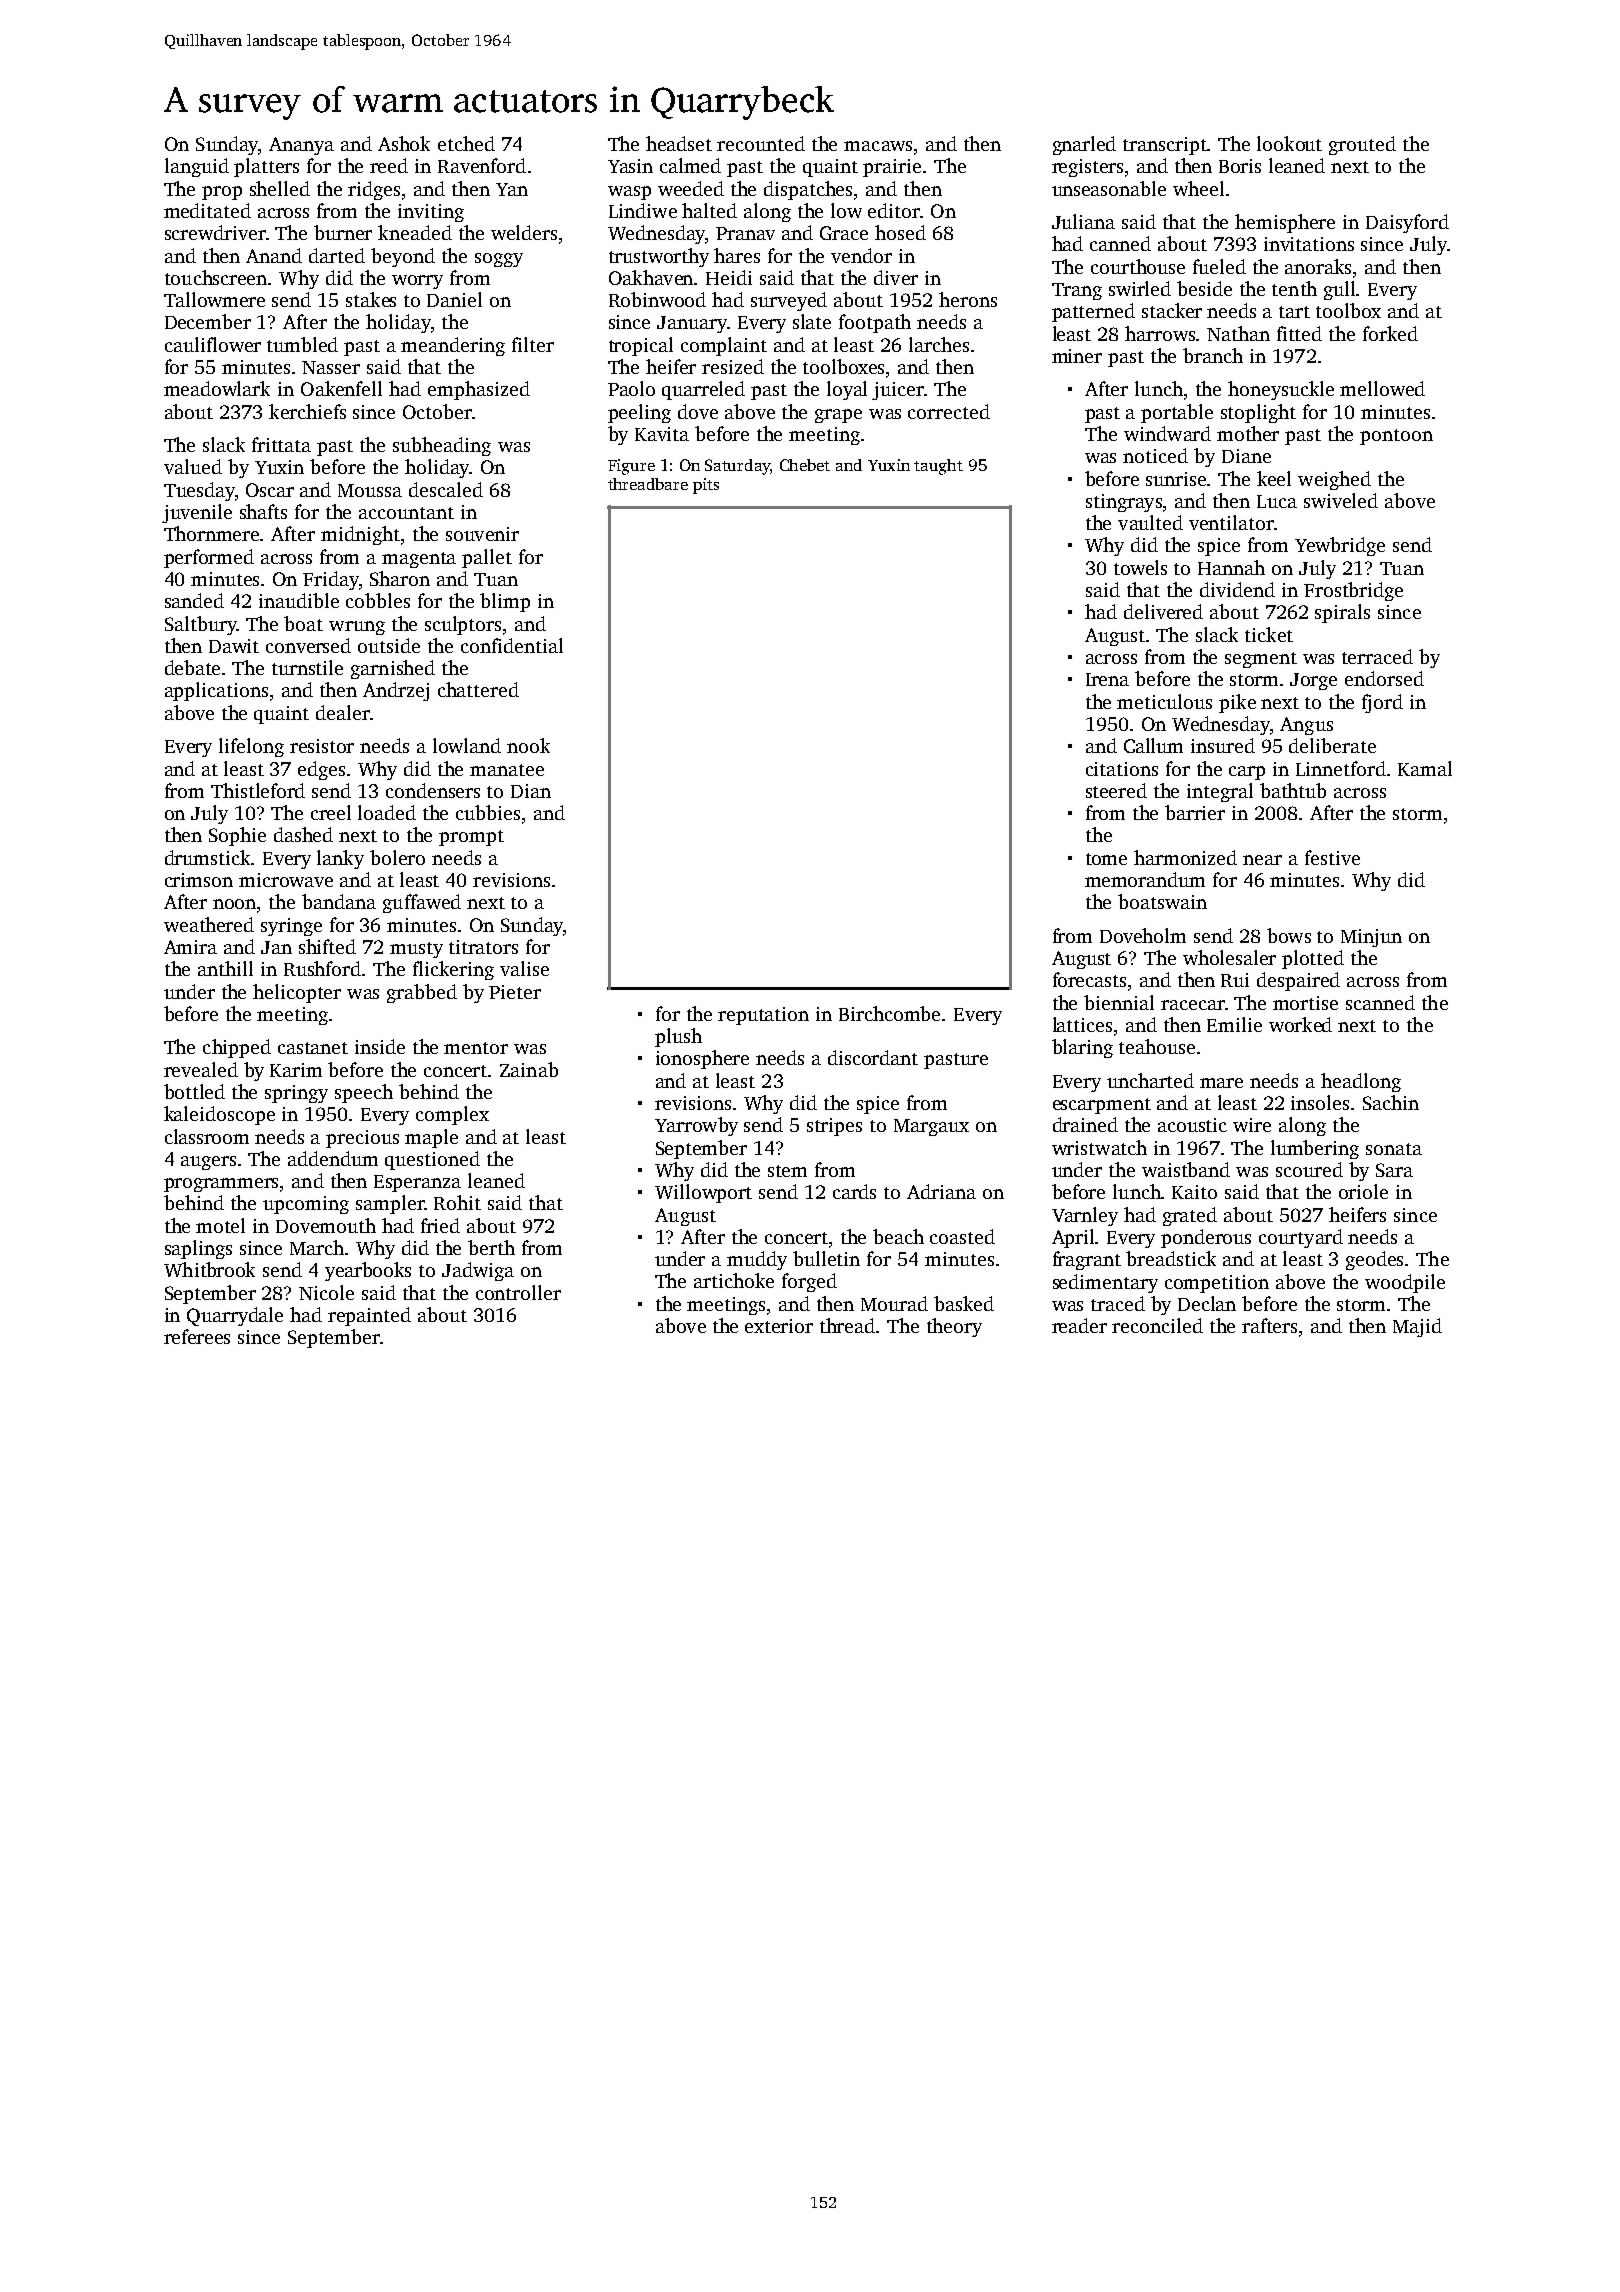  What do you see at coordinates (889, 1013) in the screenshot?
I see `Birchcombe` at bounding box center [889, 1013].
